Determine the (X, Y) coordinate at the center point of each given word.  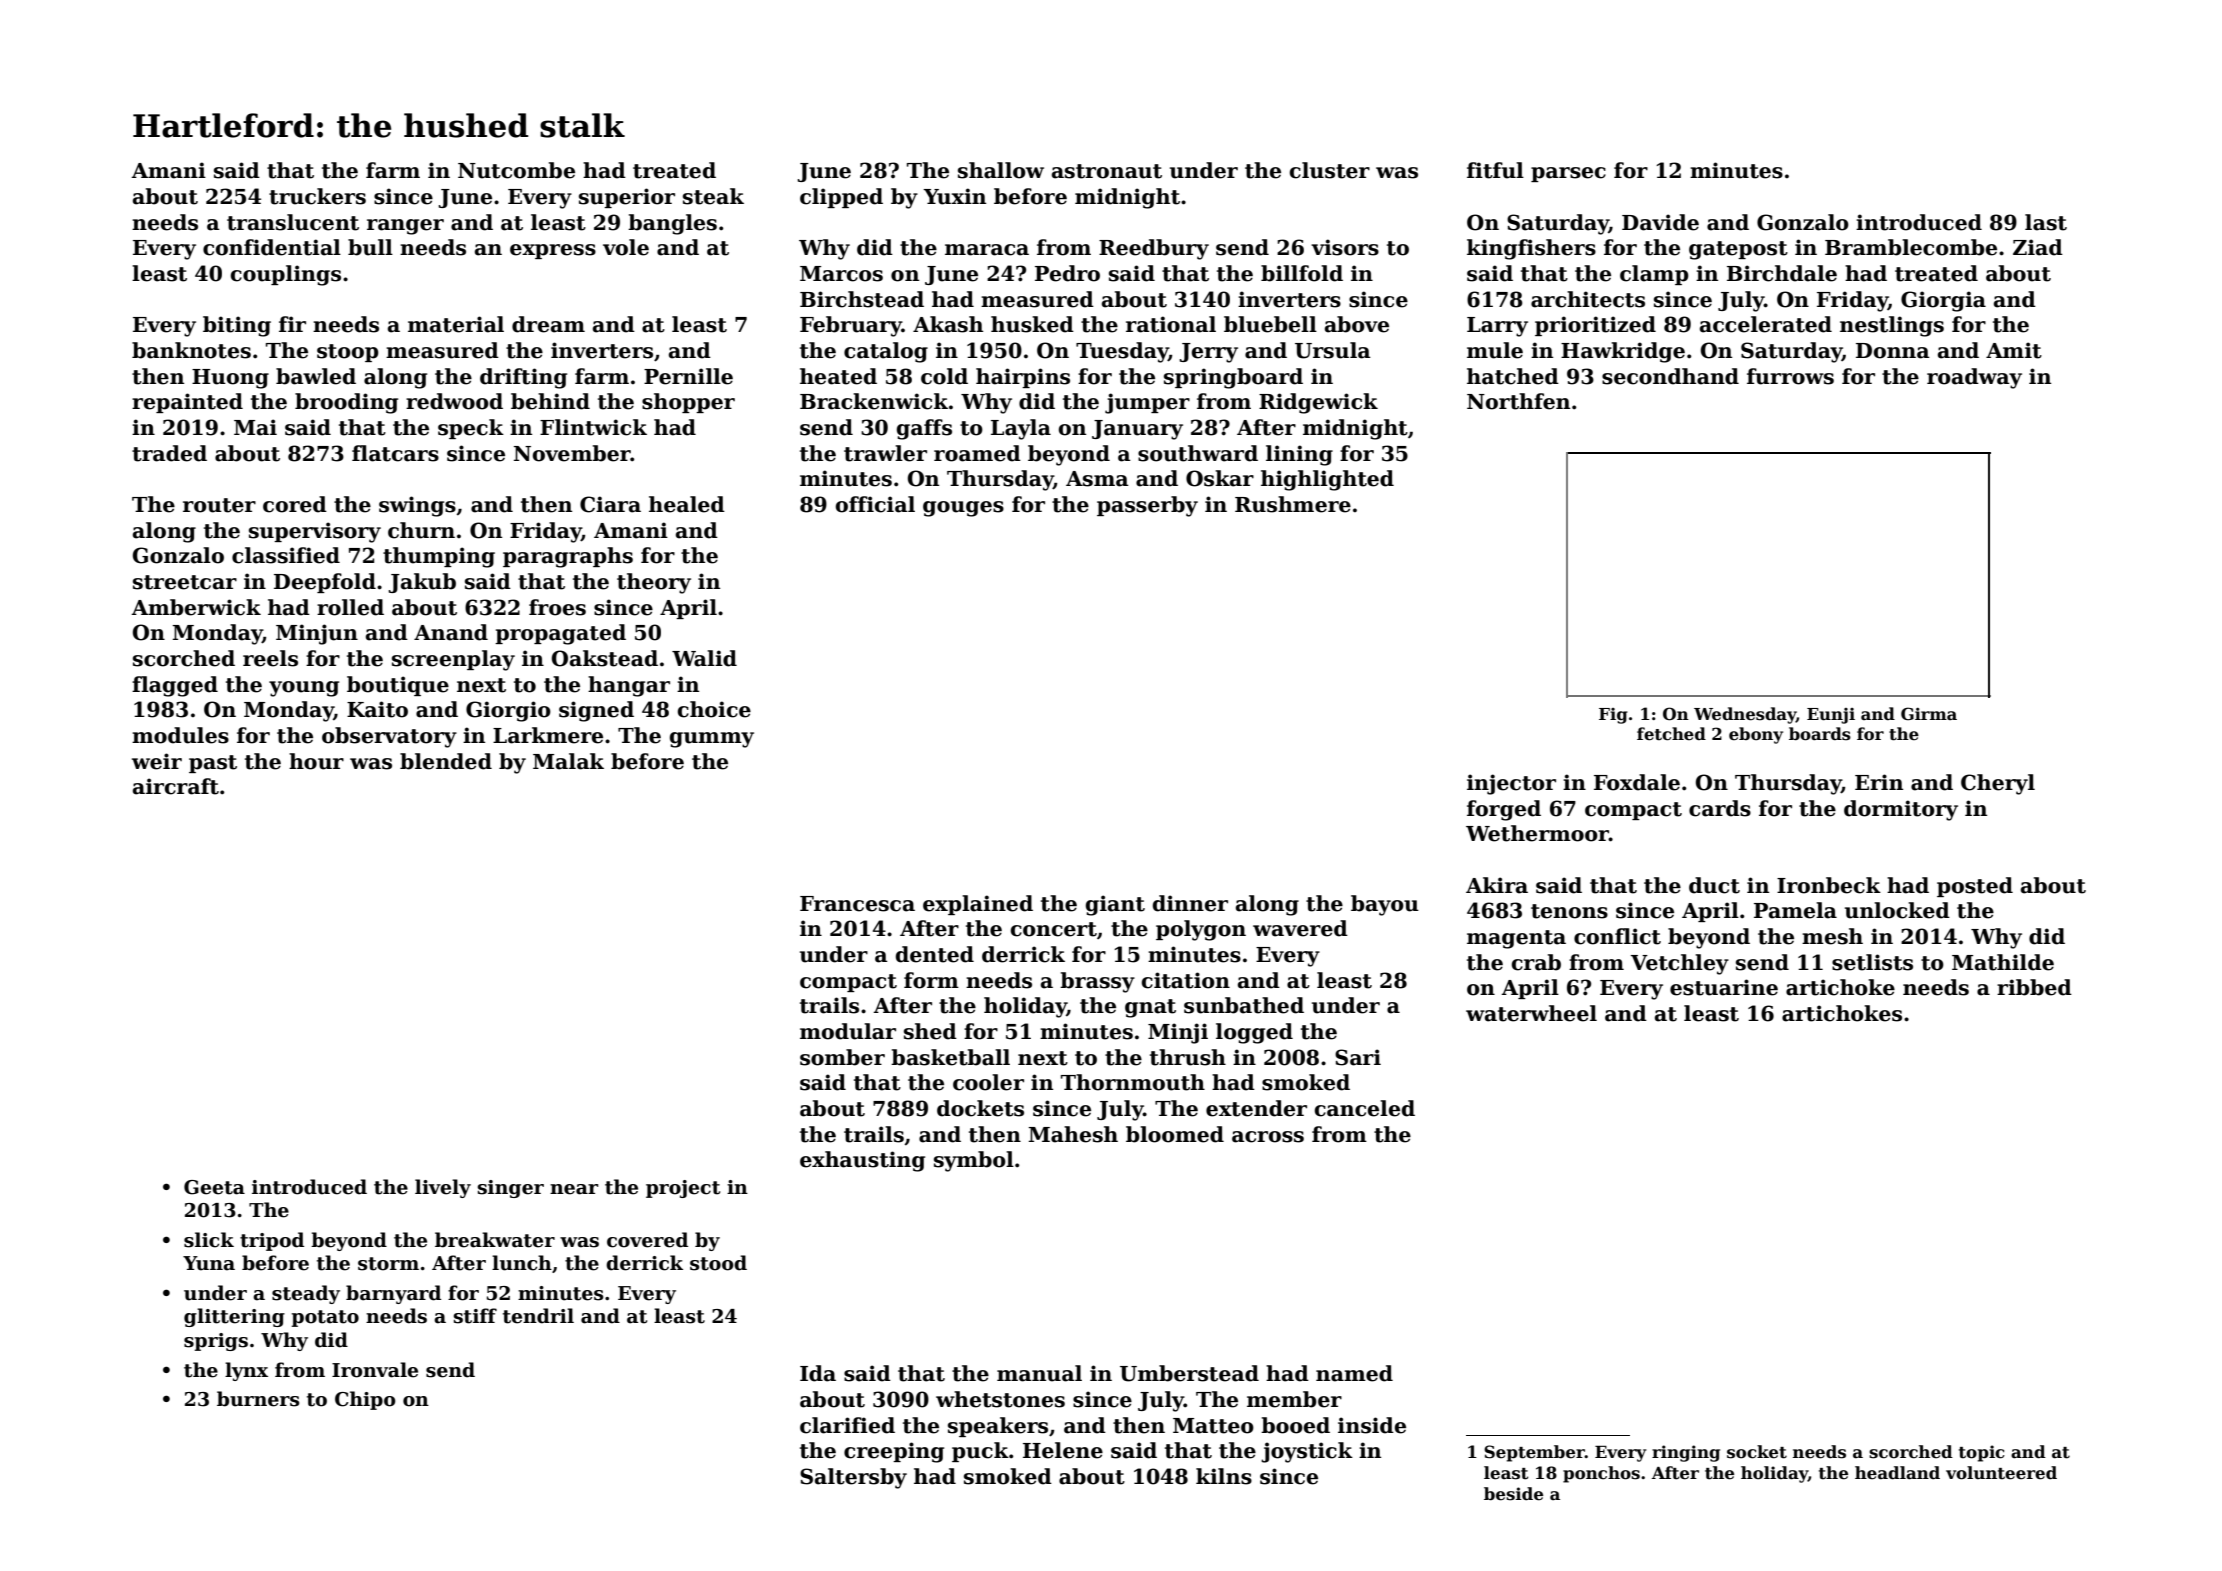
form (931, 980)
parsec (1568, 174)
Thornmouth (1133, 1082)
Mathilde (2003, 962)
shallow (1001, 170)
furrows (1790, 376)
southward (1198, 453)
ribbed (2034, 987)
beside (1513, 1494)
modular (848, 1031)
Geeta (214, 1187)
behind (550, 401)
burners (258, 1399)
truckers (317, 196)
